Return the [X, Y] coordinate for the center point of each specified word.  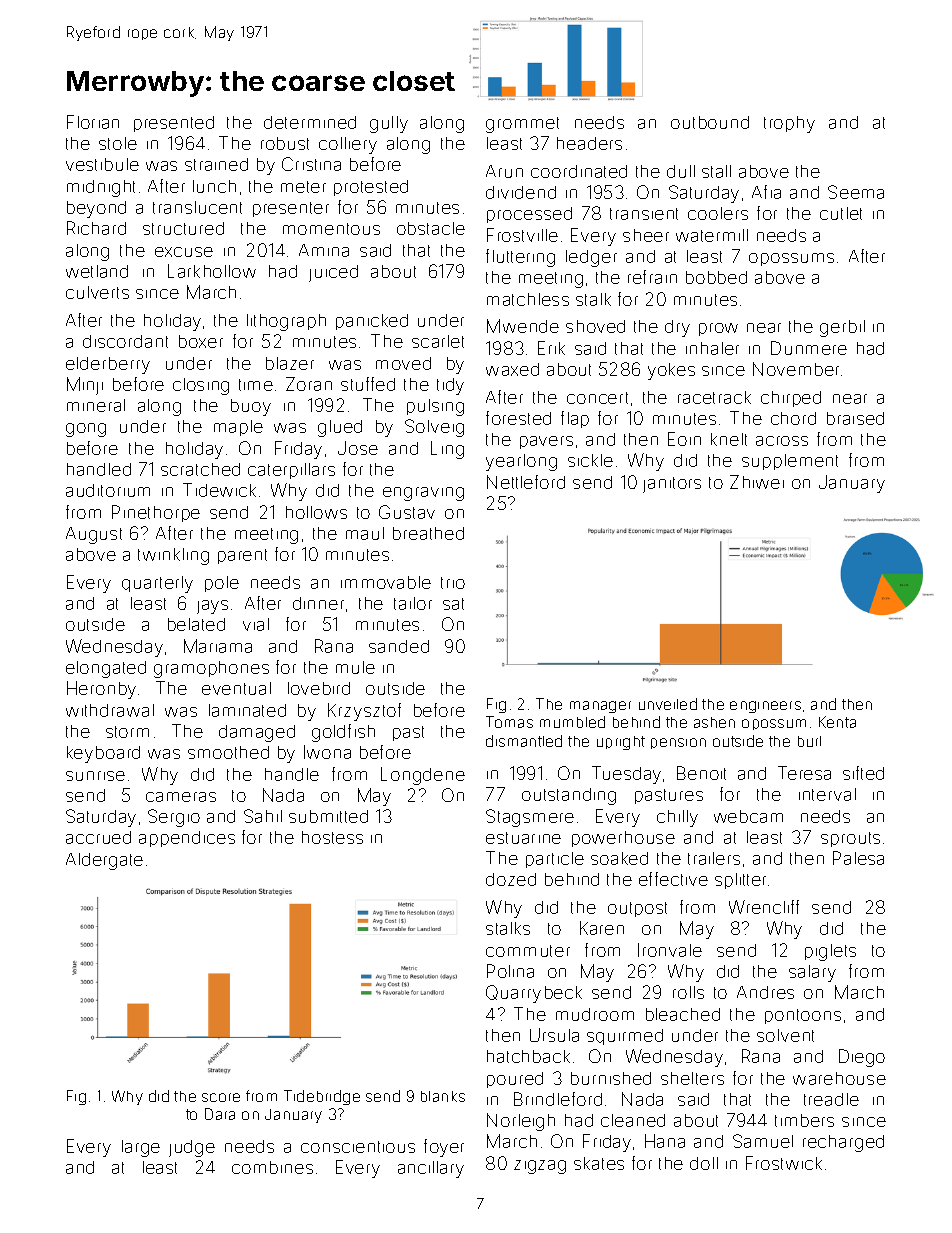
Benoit [701, 773]
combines [272, 1167]
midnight [101, 188]
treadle [831, 1099]
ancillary [431, 1169]
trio [453, 583]
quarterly [157, 584]
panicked [372, 322]
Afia [766, 192]
